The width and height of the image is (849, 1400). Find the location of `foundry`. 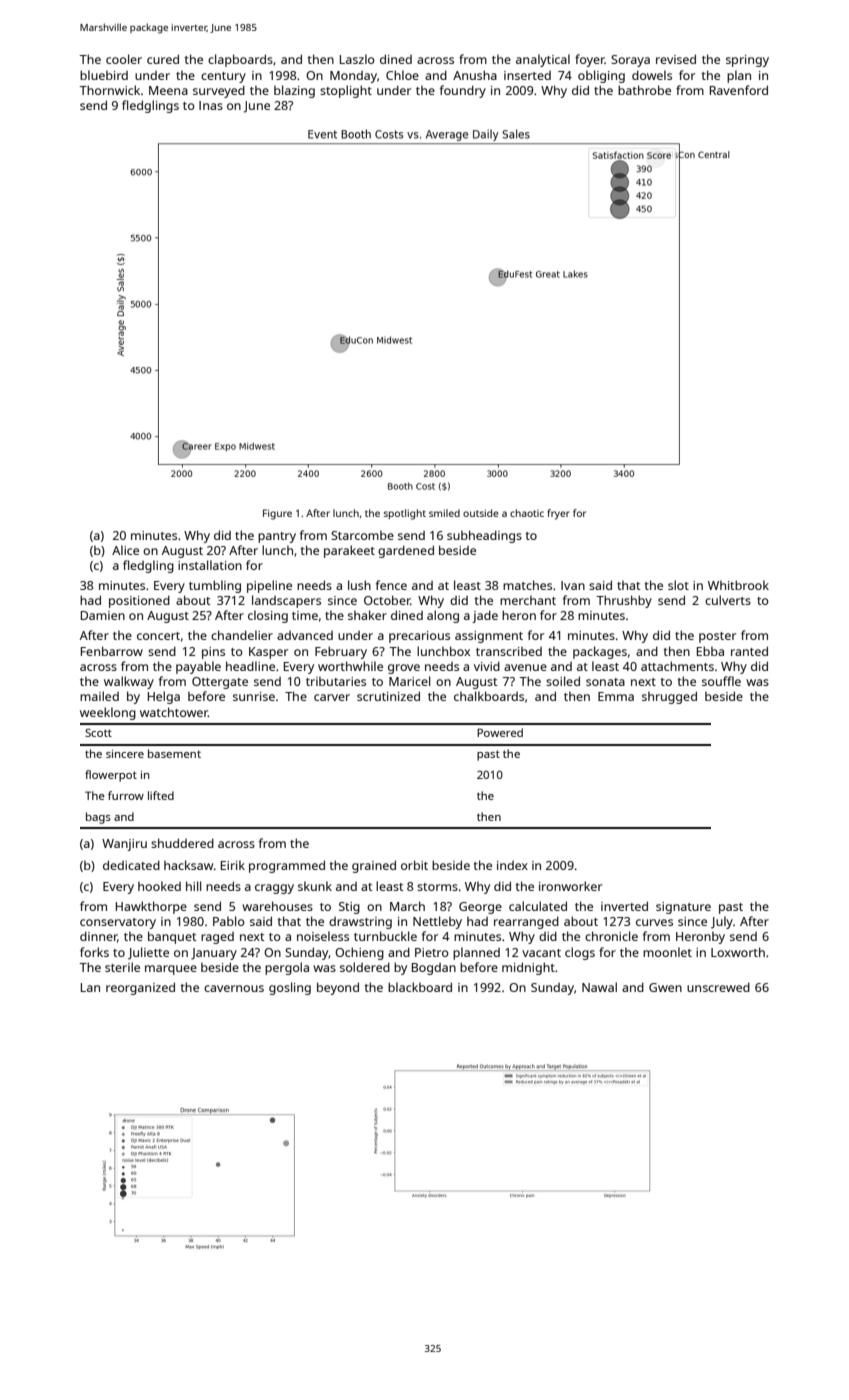

foundry is located at coordinates (463, 91).
